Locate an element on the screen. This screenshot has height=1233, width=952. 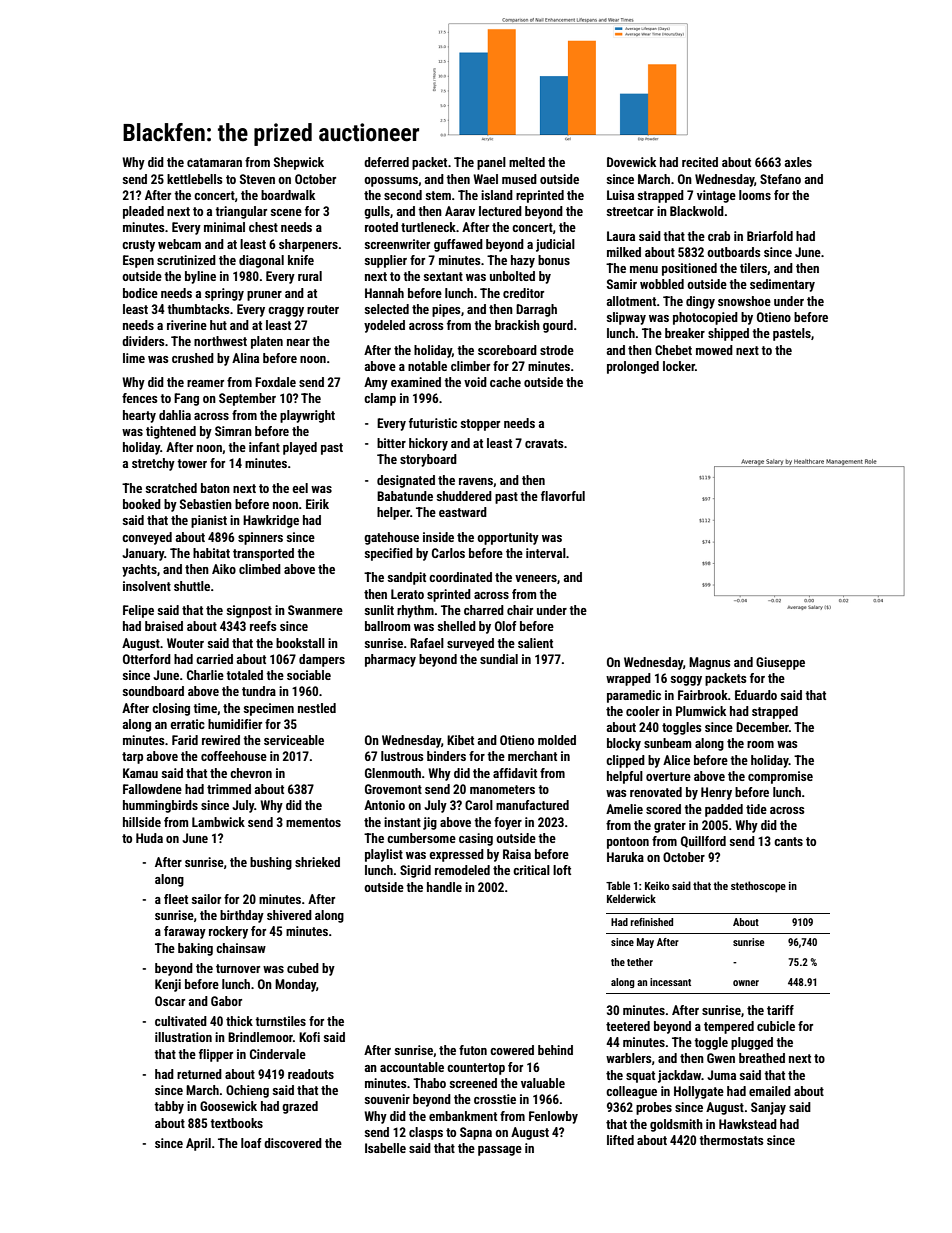
catamaran is located at coordinates (214, 162).
